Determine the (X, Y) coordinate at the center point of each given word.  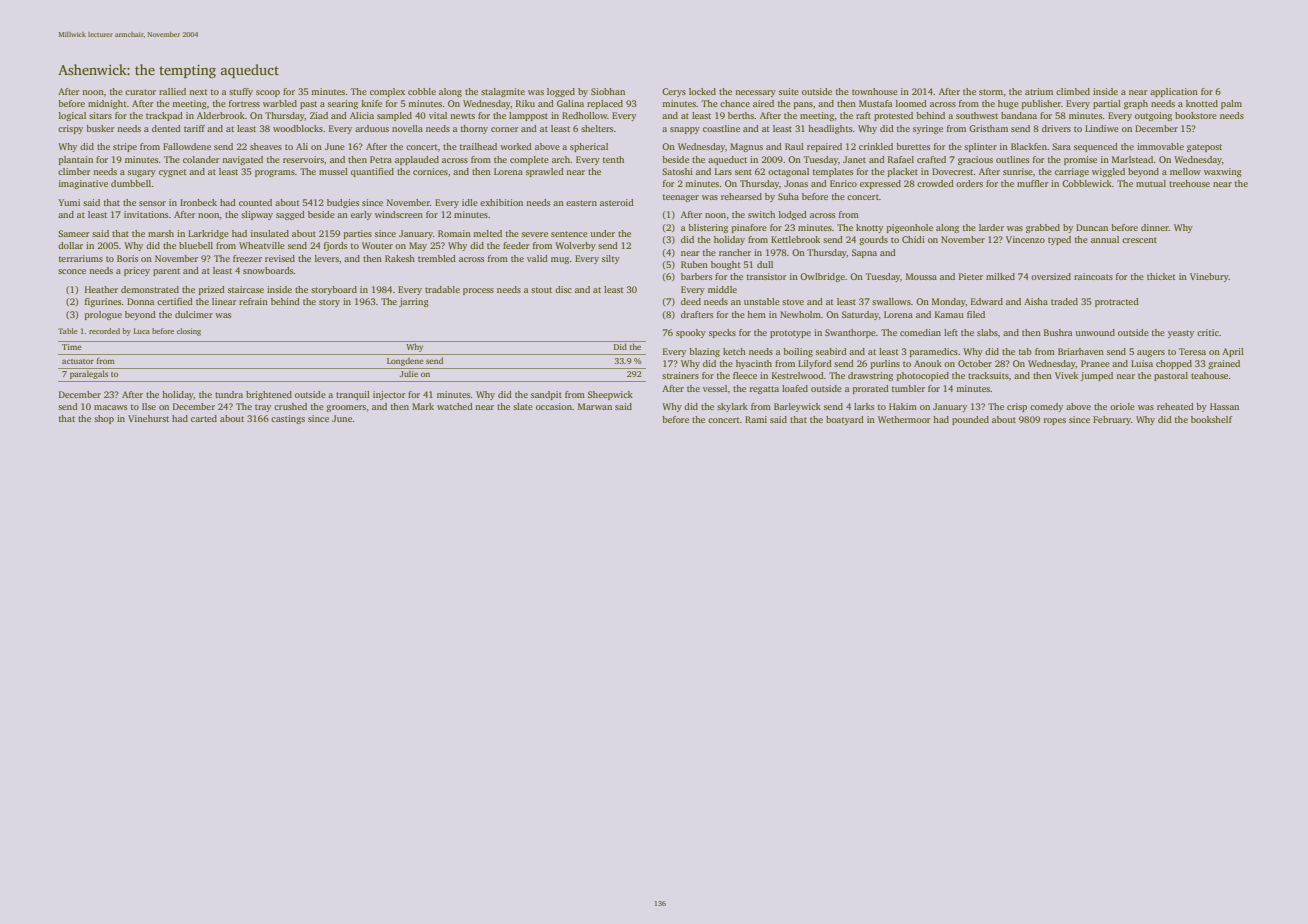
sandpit (546, 395)
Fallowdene (187, 146)
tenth (613, 159)
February (1112, 420)
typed (1059, 240)
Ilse (149, 406)
